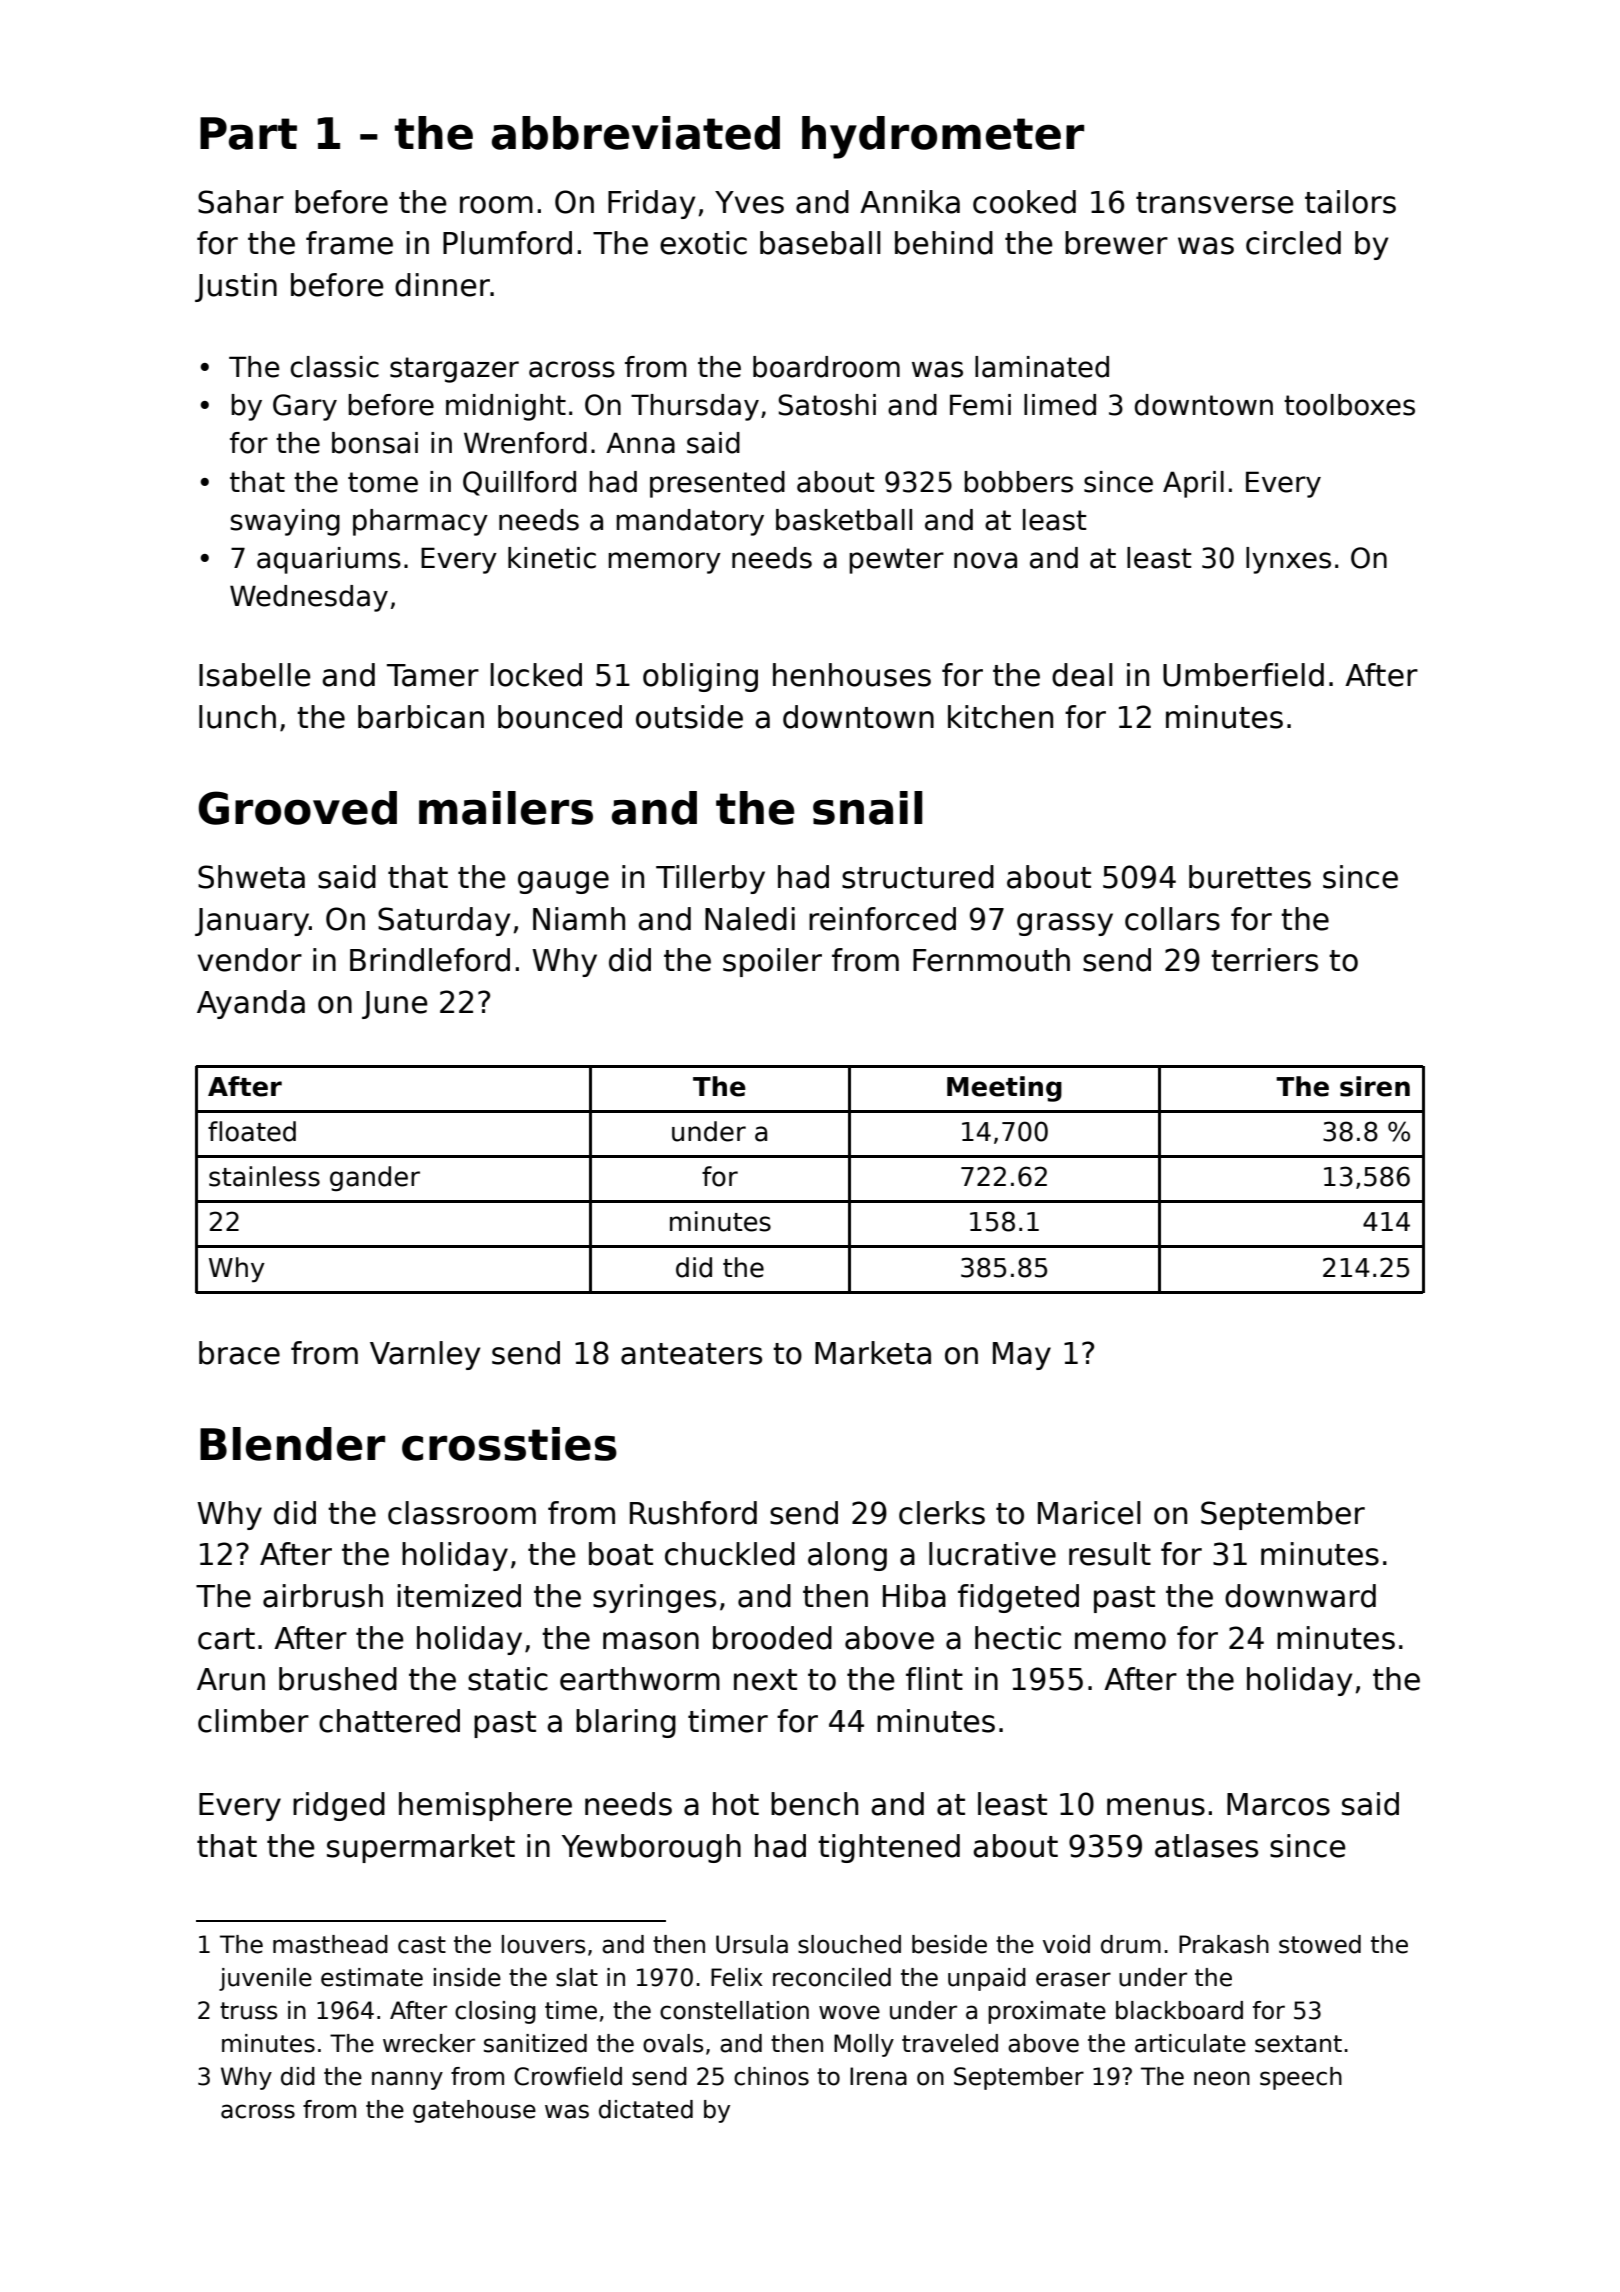  I want to click on burettes, so click(1250, 877).
